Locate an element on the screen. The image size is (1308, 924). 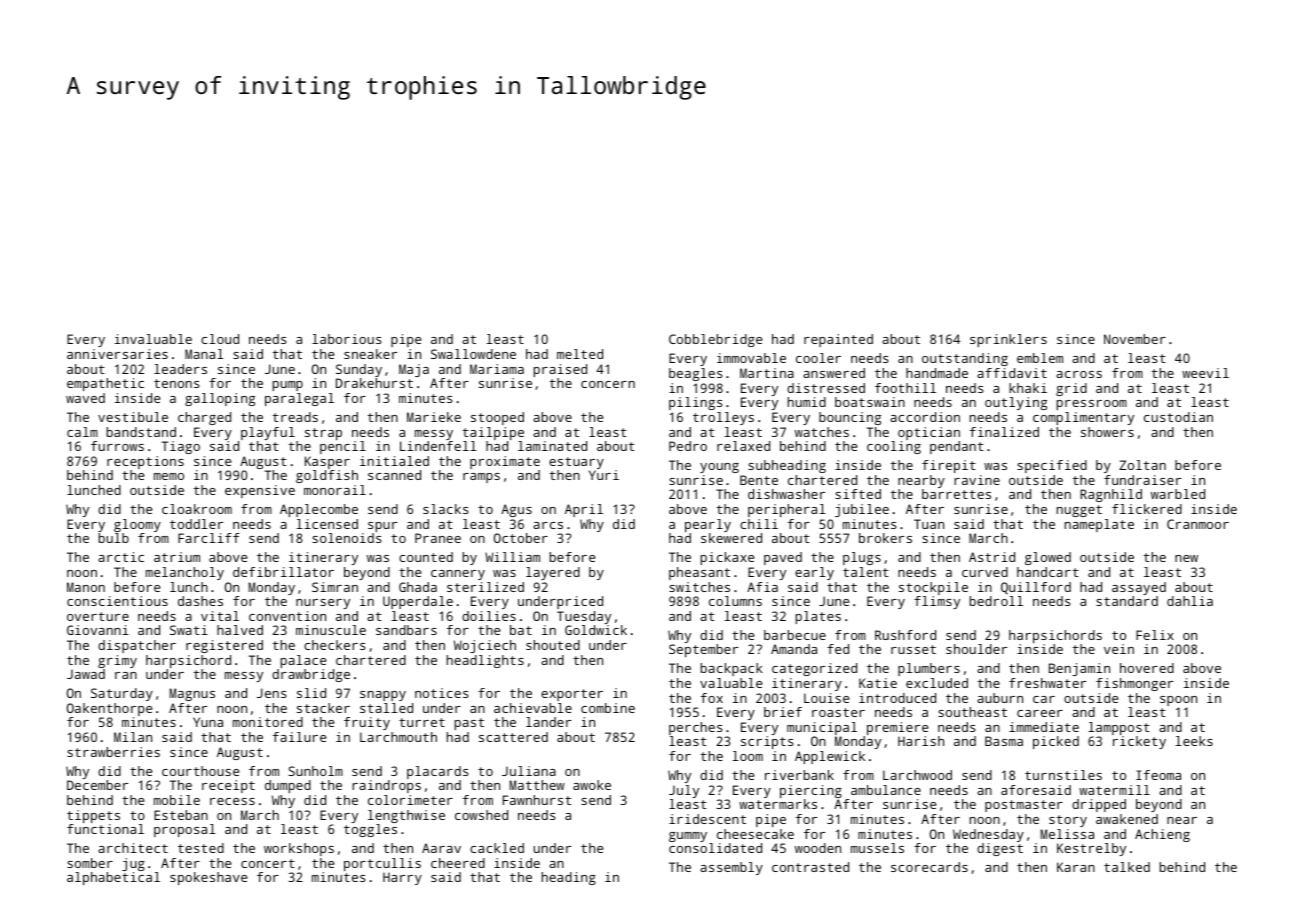
Magnus is located at coordinates (192, 694).
